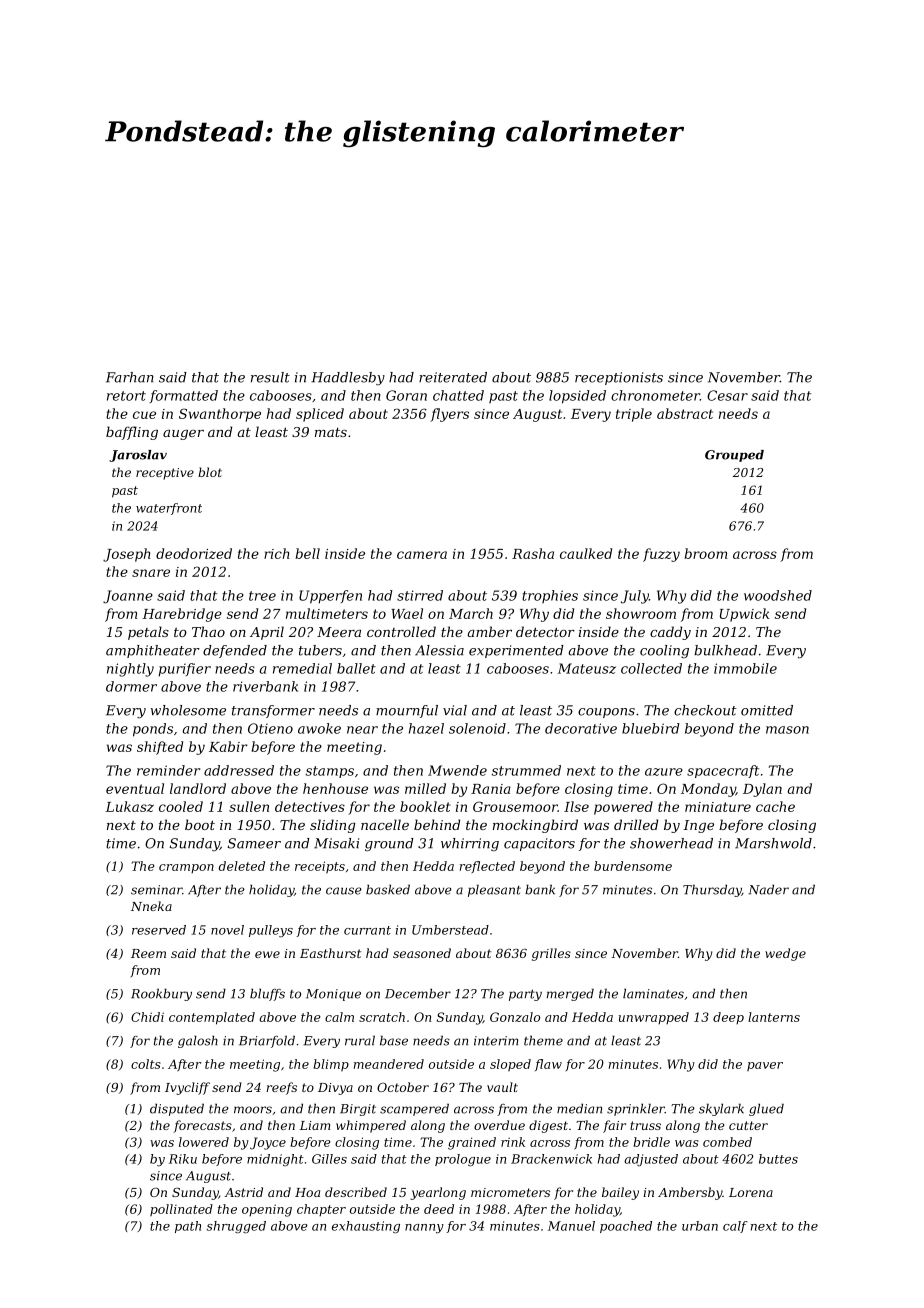  I want to click on result, so click(270, 377).
